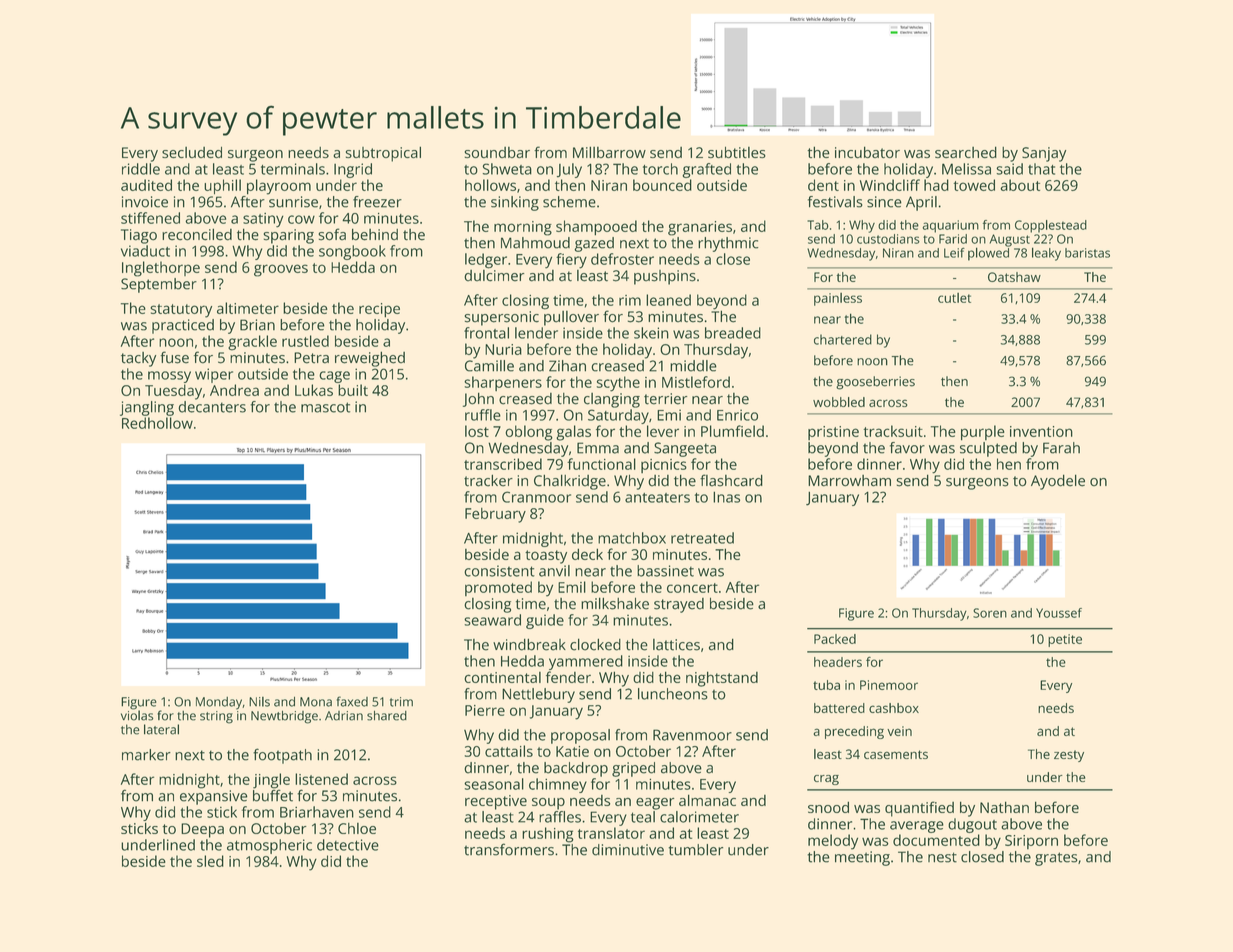  Describe the element at coordinates (192, 152) in the page. I see `secluded` at that location.
